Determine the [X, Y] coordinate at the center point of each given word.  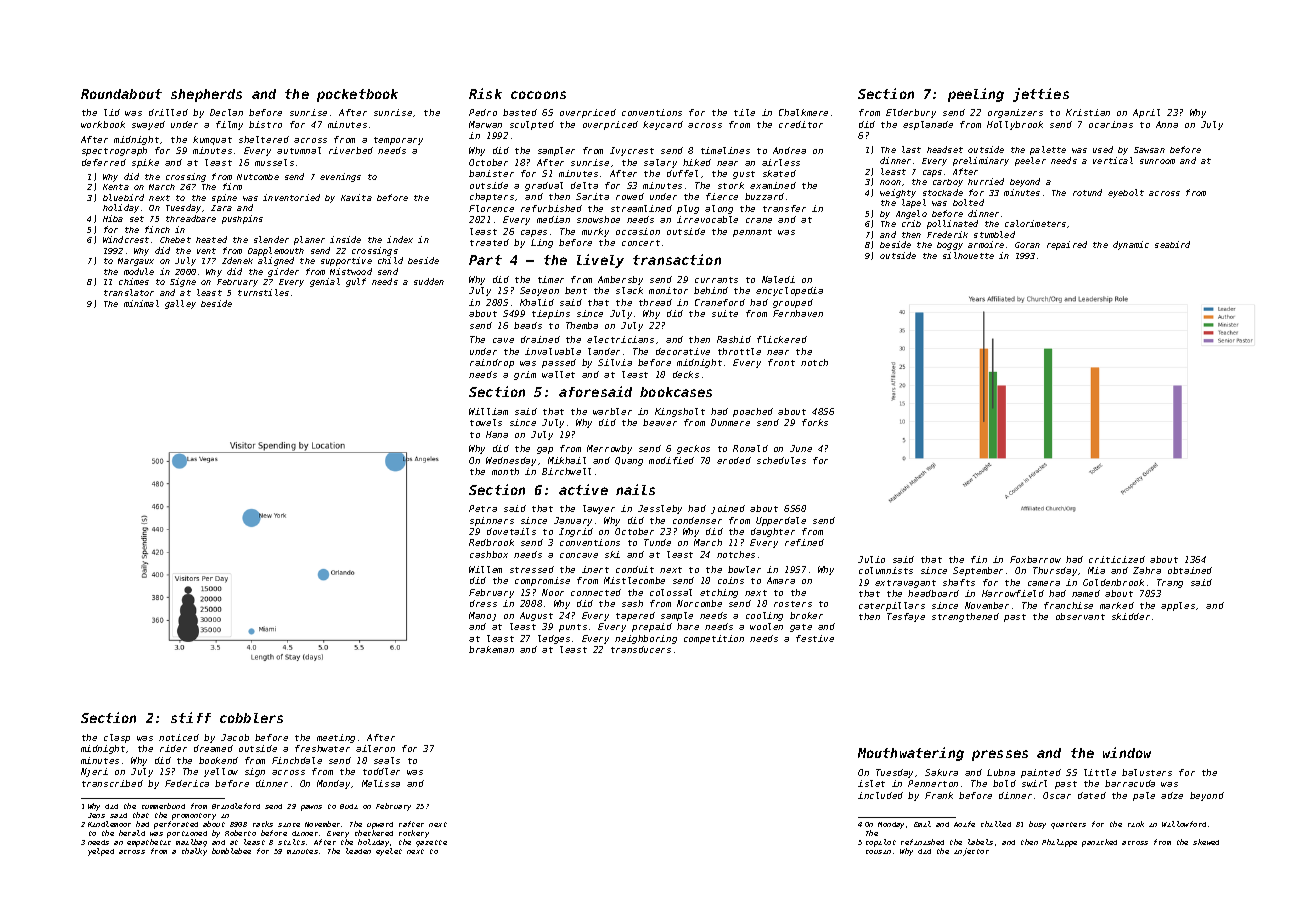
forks [815, 422]
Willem [485, 569]
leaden [358, 851]
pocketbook [357, 95]
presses [1000, 755]
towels [486, 422]
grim [525, 375]
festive [815, 638]
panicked [1099, 843]
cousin [878, 852]
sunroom [1157, 161]
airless [781, 162]
